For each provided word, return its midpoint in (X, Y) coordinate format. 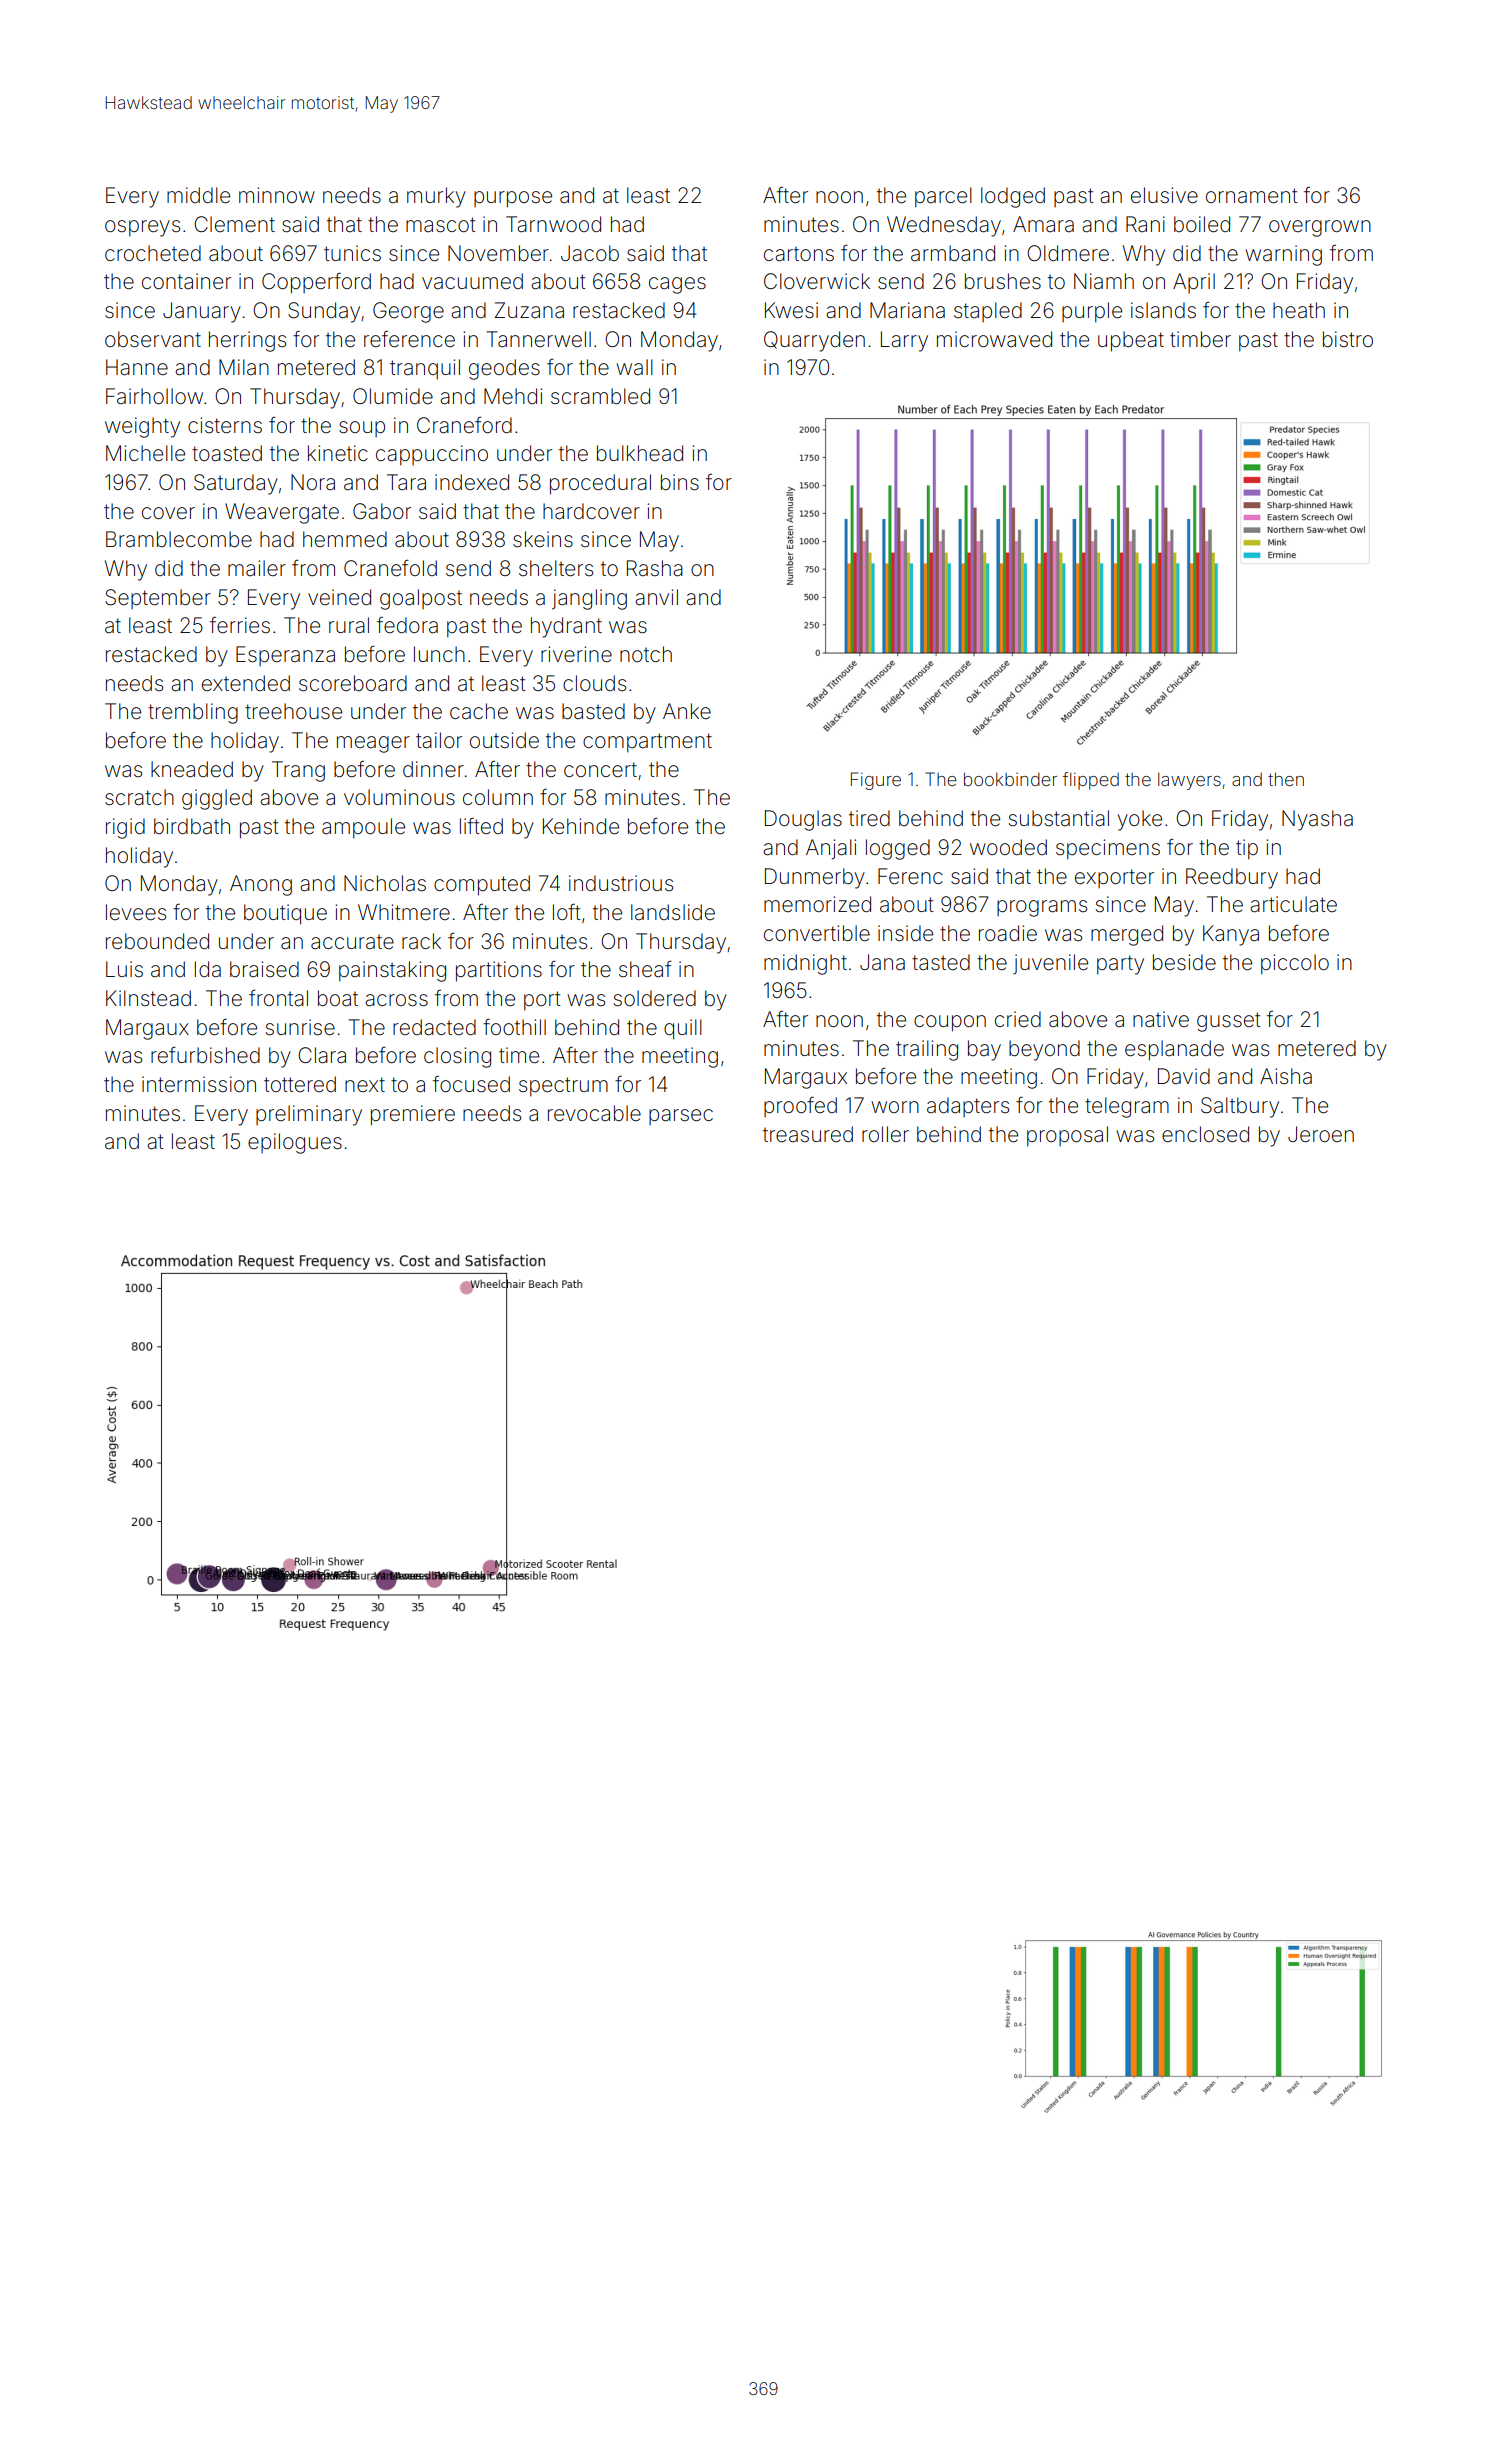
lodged (1013, 197)
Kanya (1231, 935)
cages (677, 285)
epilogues (295, 1143)
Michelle (145, 453)
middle (198, 195)
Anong (261, 885)
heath (1299, 310)
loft (567, 911)
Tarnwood (553, 224)
